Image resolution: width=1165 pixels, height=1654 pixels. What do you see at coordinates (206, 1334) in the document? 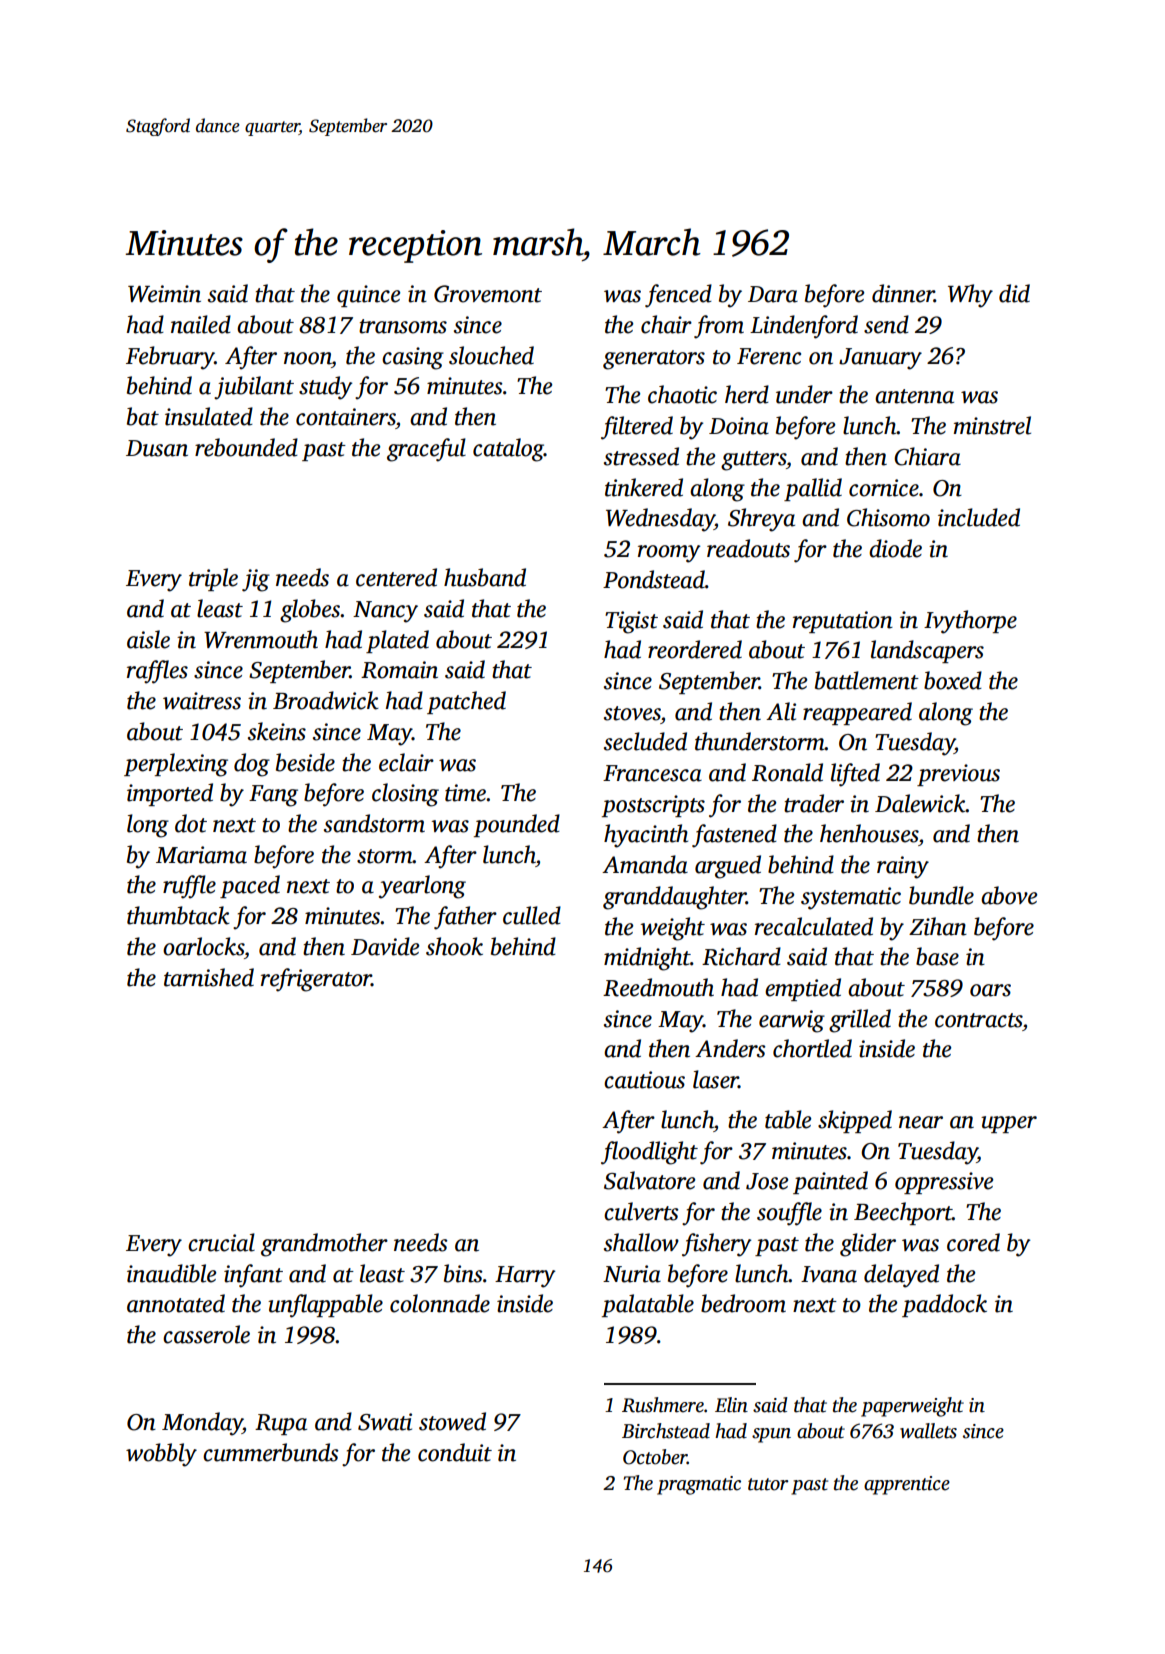
I see `casserole` at bounding box center [206, 1334].
